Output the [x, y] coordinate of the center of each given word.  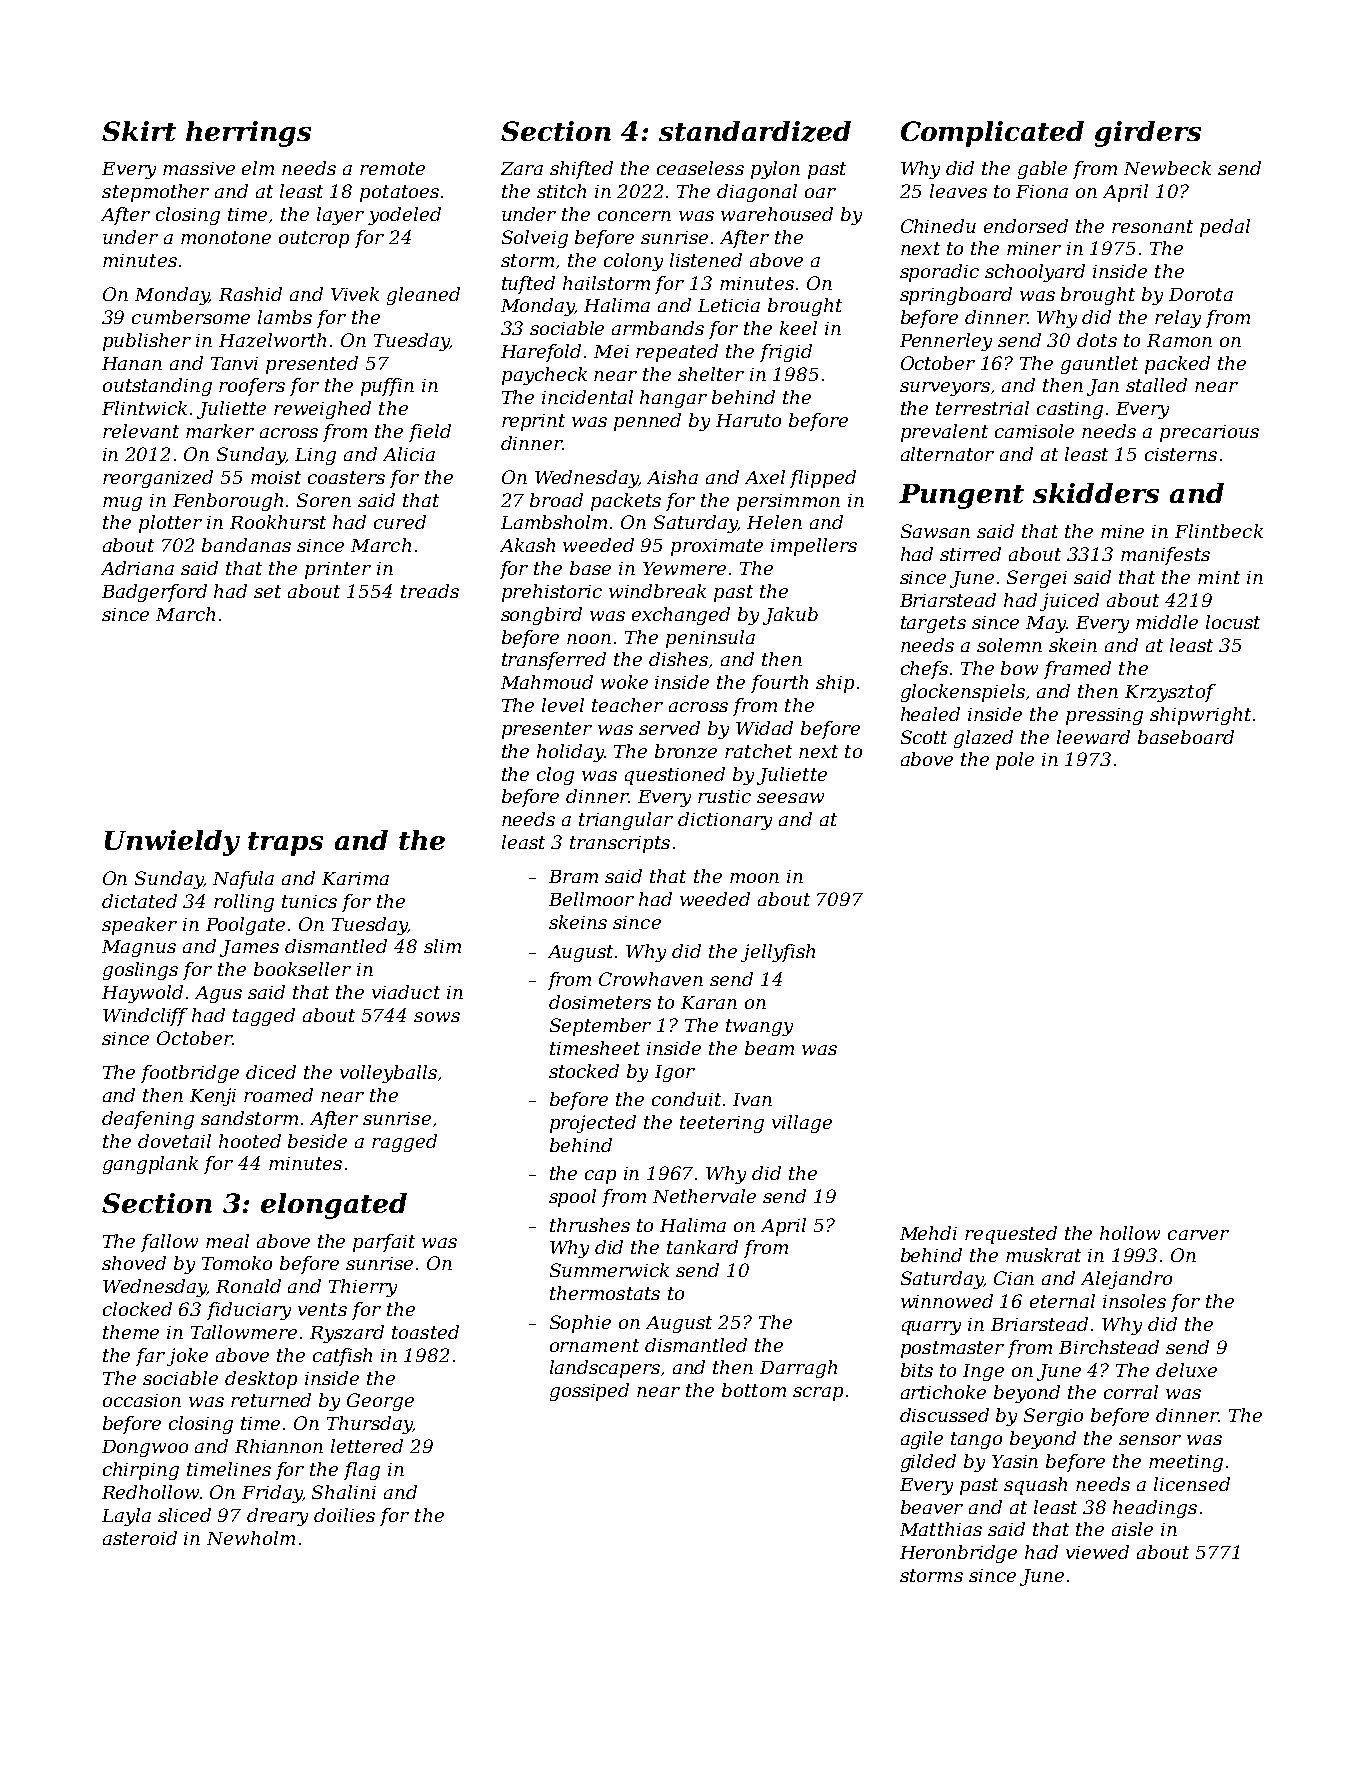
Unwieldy [172, 843]
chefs [924, 670]
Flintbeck [1219, 531]
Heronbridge [958, 1554]
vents [322, 1309]
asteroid [140, 1538]
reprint [533, 422]
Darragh [798, 1369]
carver [1198, 1235]
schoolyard [1035, 273]
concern [634, 216]
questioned [675, 776]
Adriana [137, 568]
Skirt [139, 131]
